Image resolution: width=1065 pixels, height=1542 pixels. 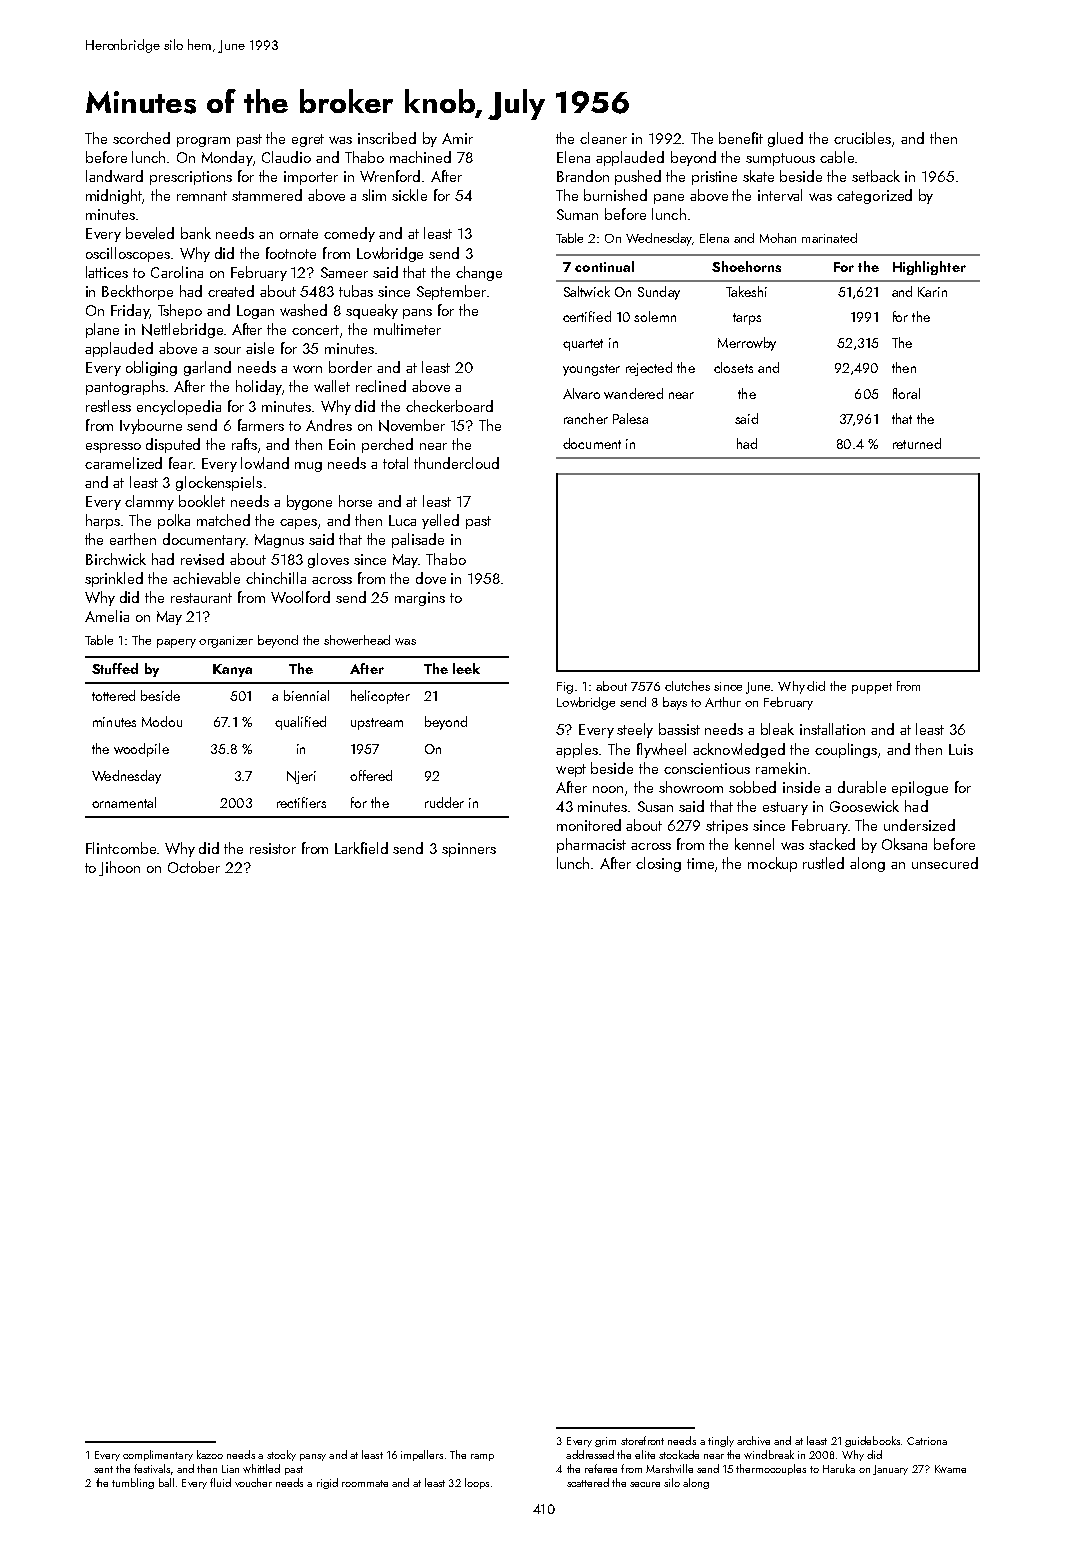 What do you see at coordinates (390, 176) in the screenshot?
I see `Wrenford` at bounding box center [390, 176].
